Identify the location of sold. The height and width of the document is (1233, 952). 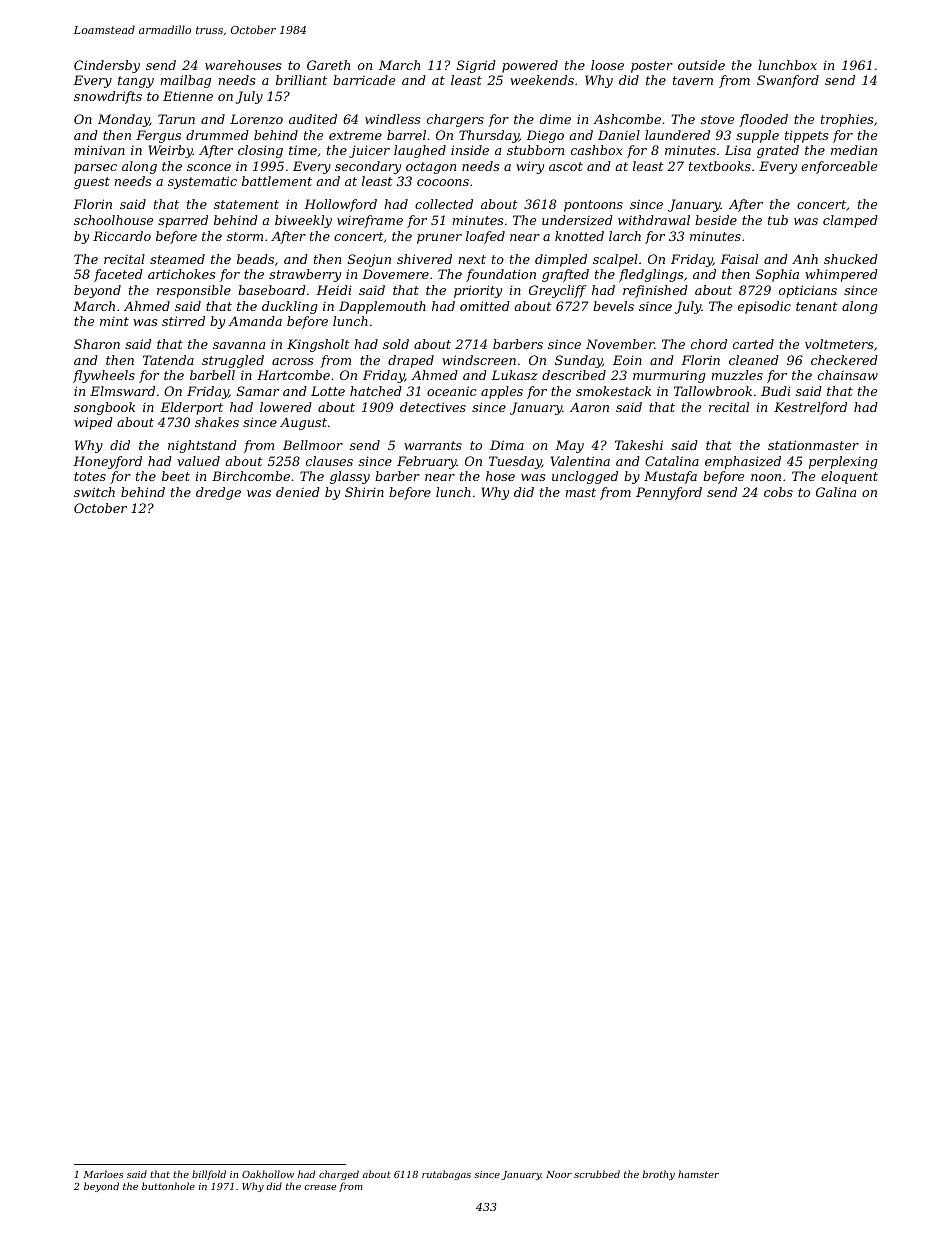
(396, 344).
